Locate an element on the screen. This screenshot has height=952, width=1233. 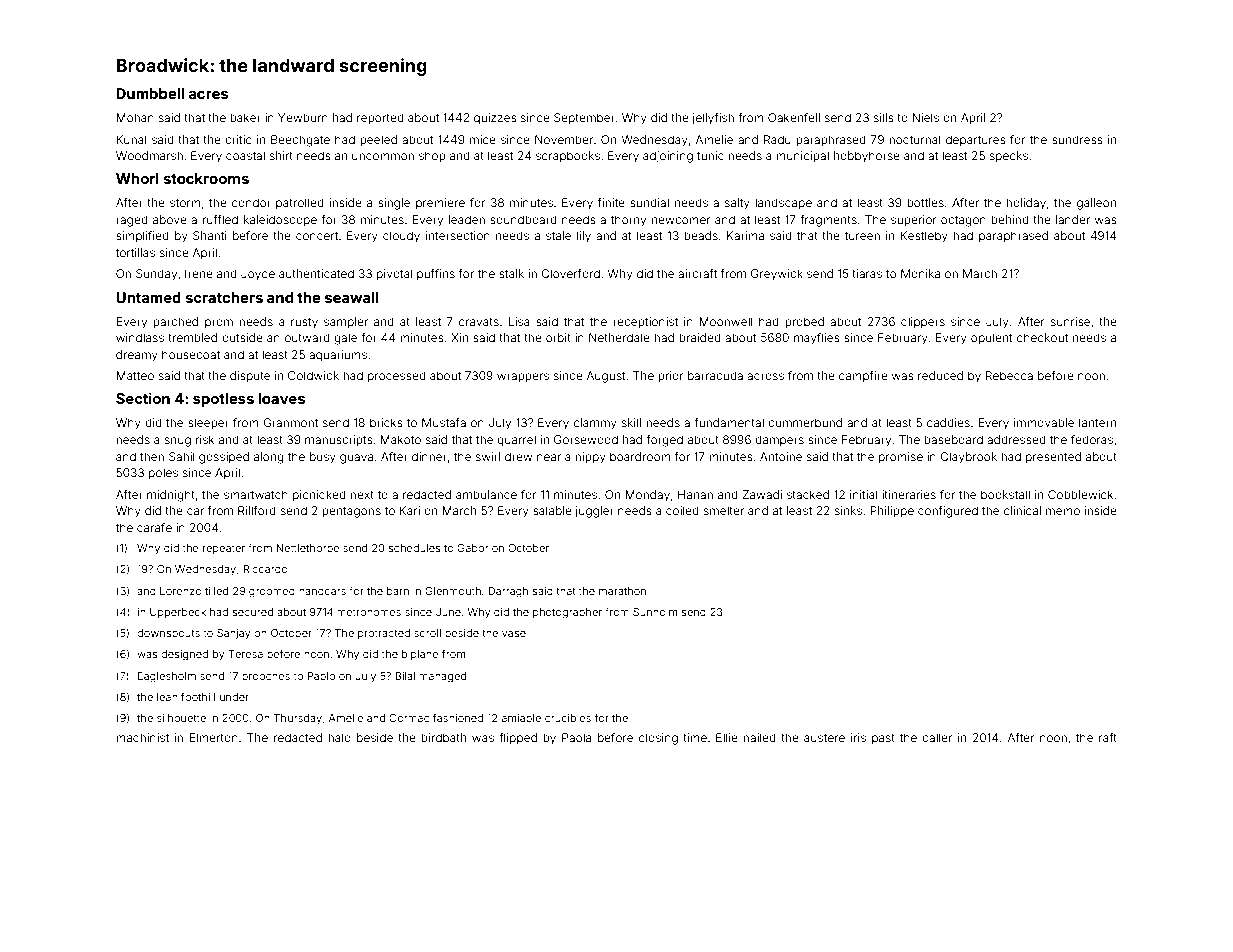
reported is located at coordinates (380, 118).
